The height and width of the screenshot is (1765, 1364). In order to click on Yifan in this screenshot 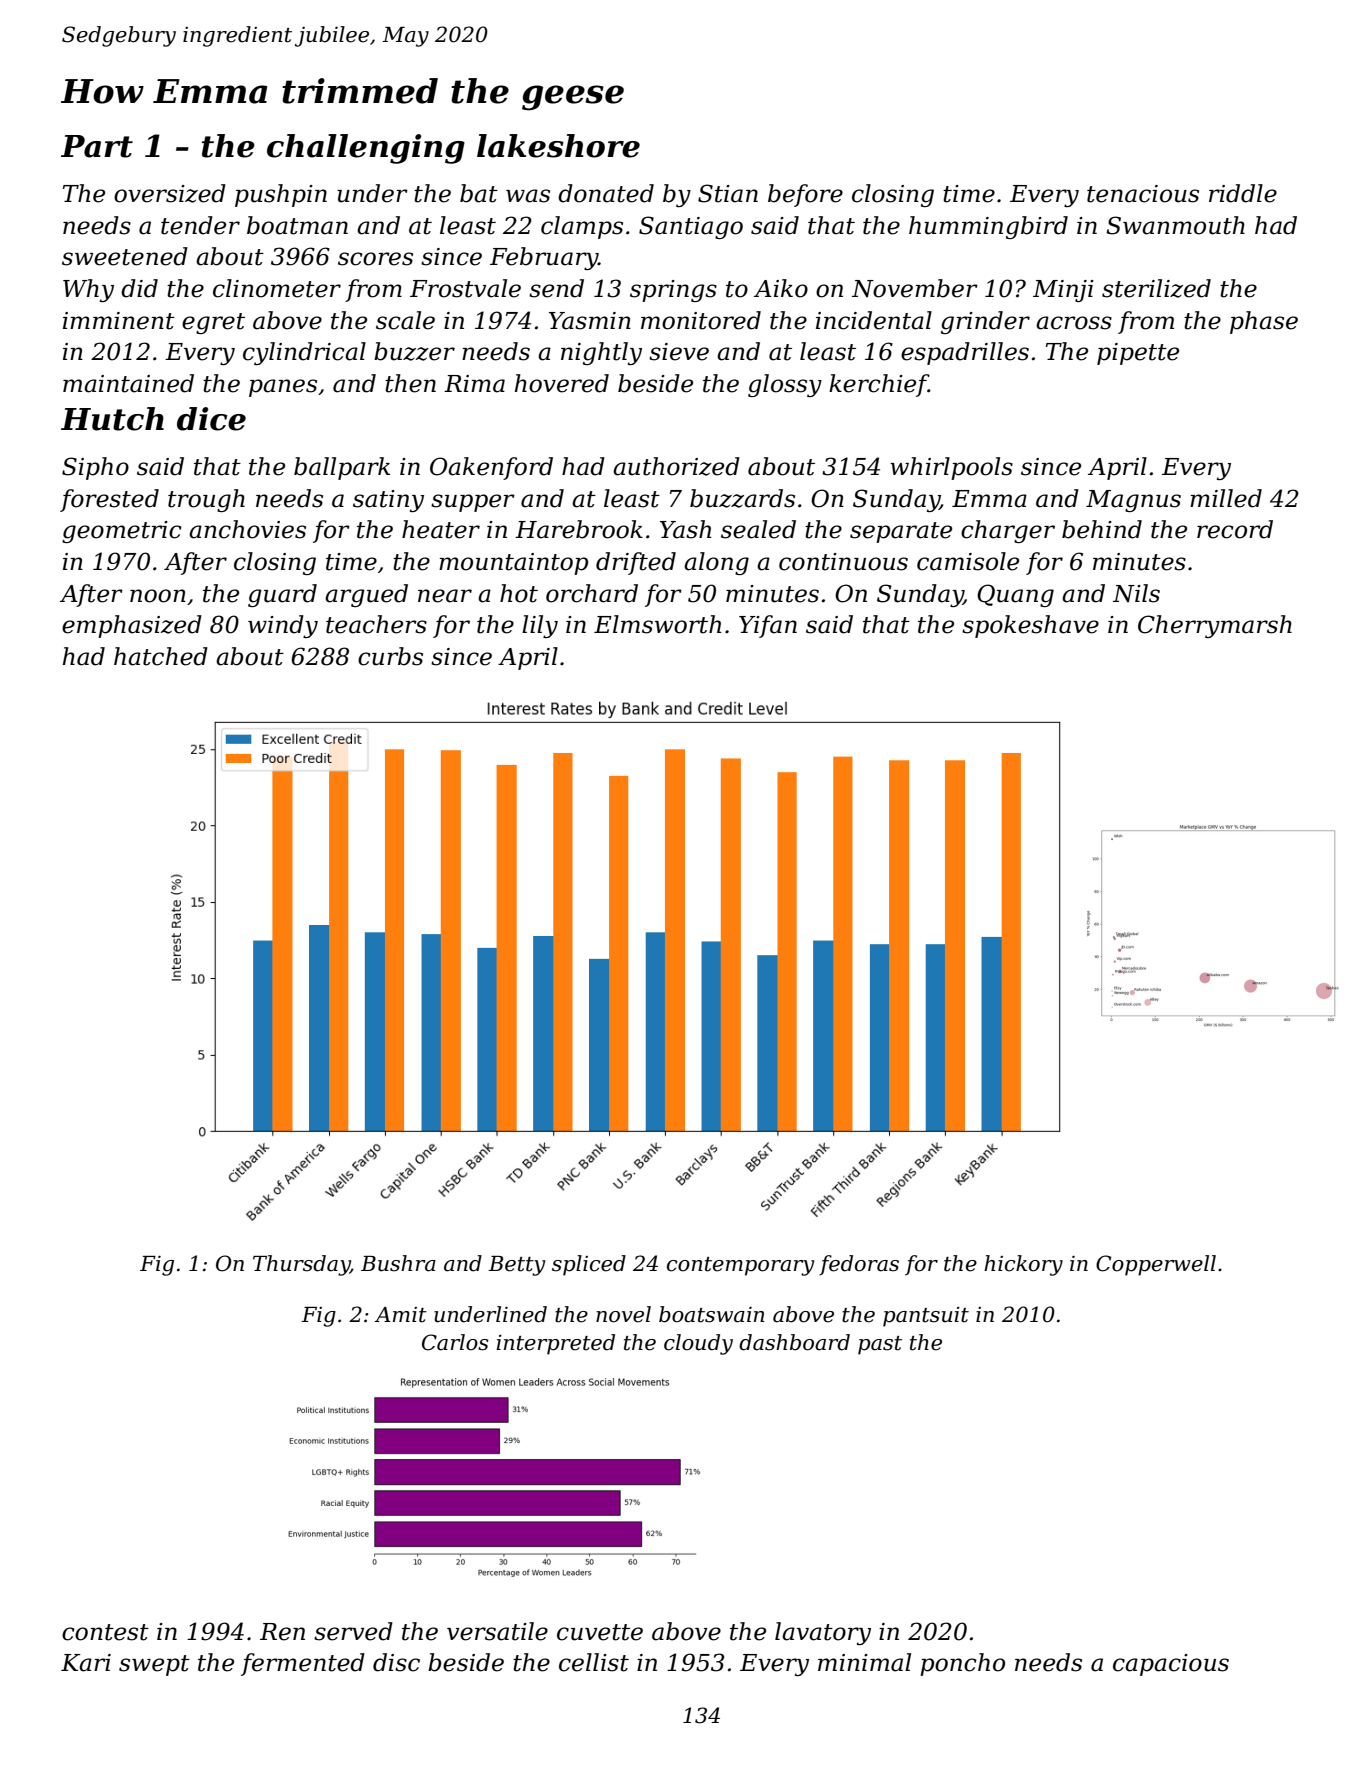, I will do `click(768, 626)`.
